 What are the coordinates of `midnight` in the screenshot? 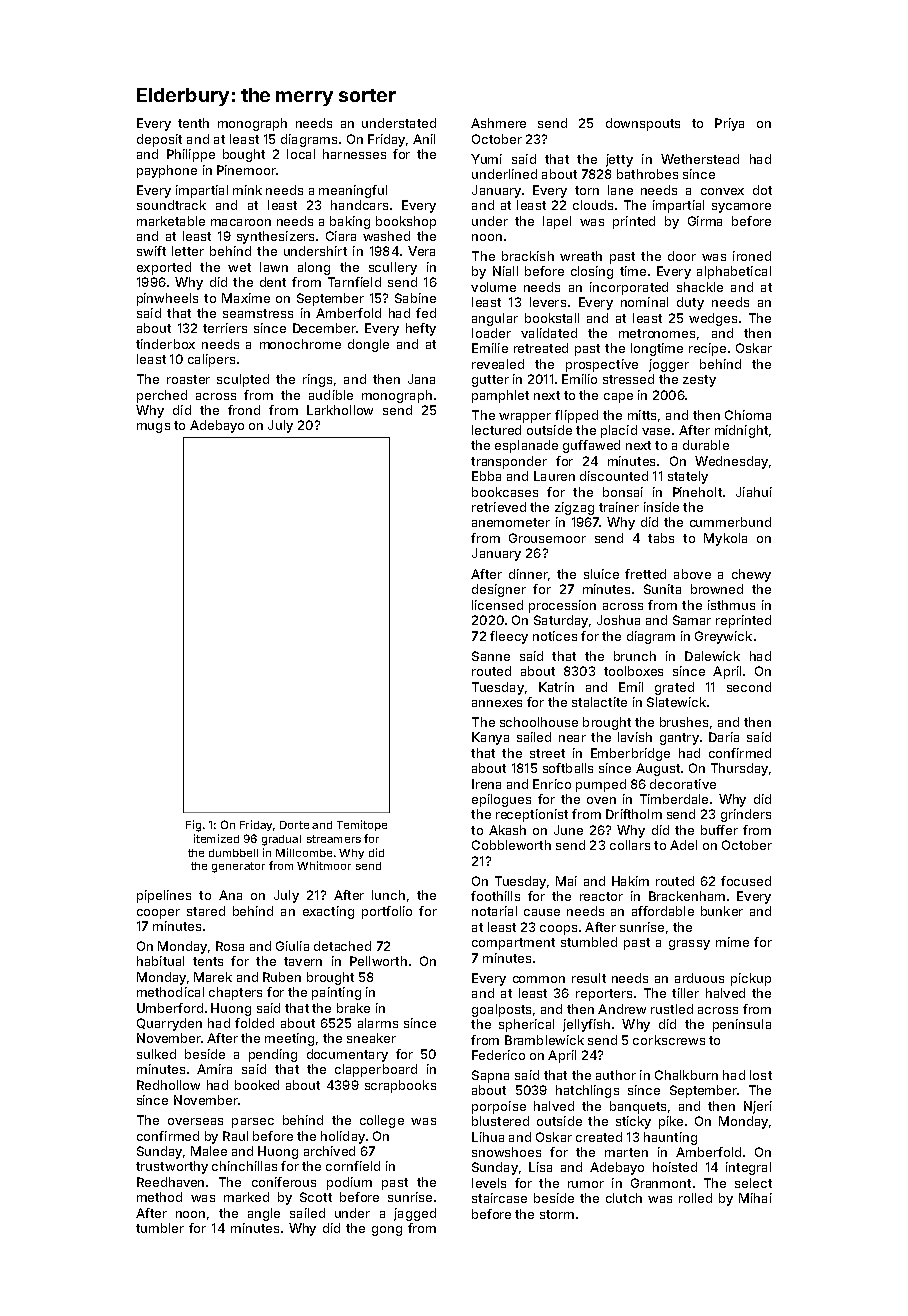 It's located at (741, 431).
